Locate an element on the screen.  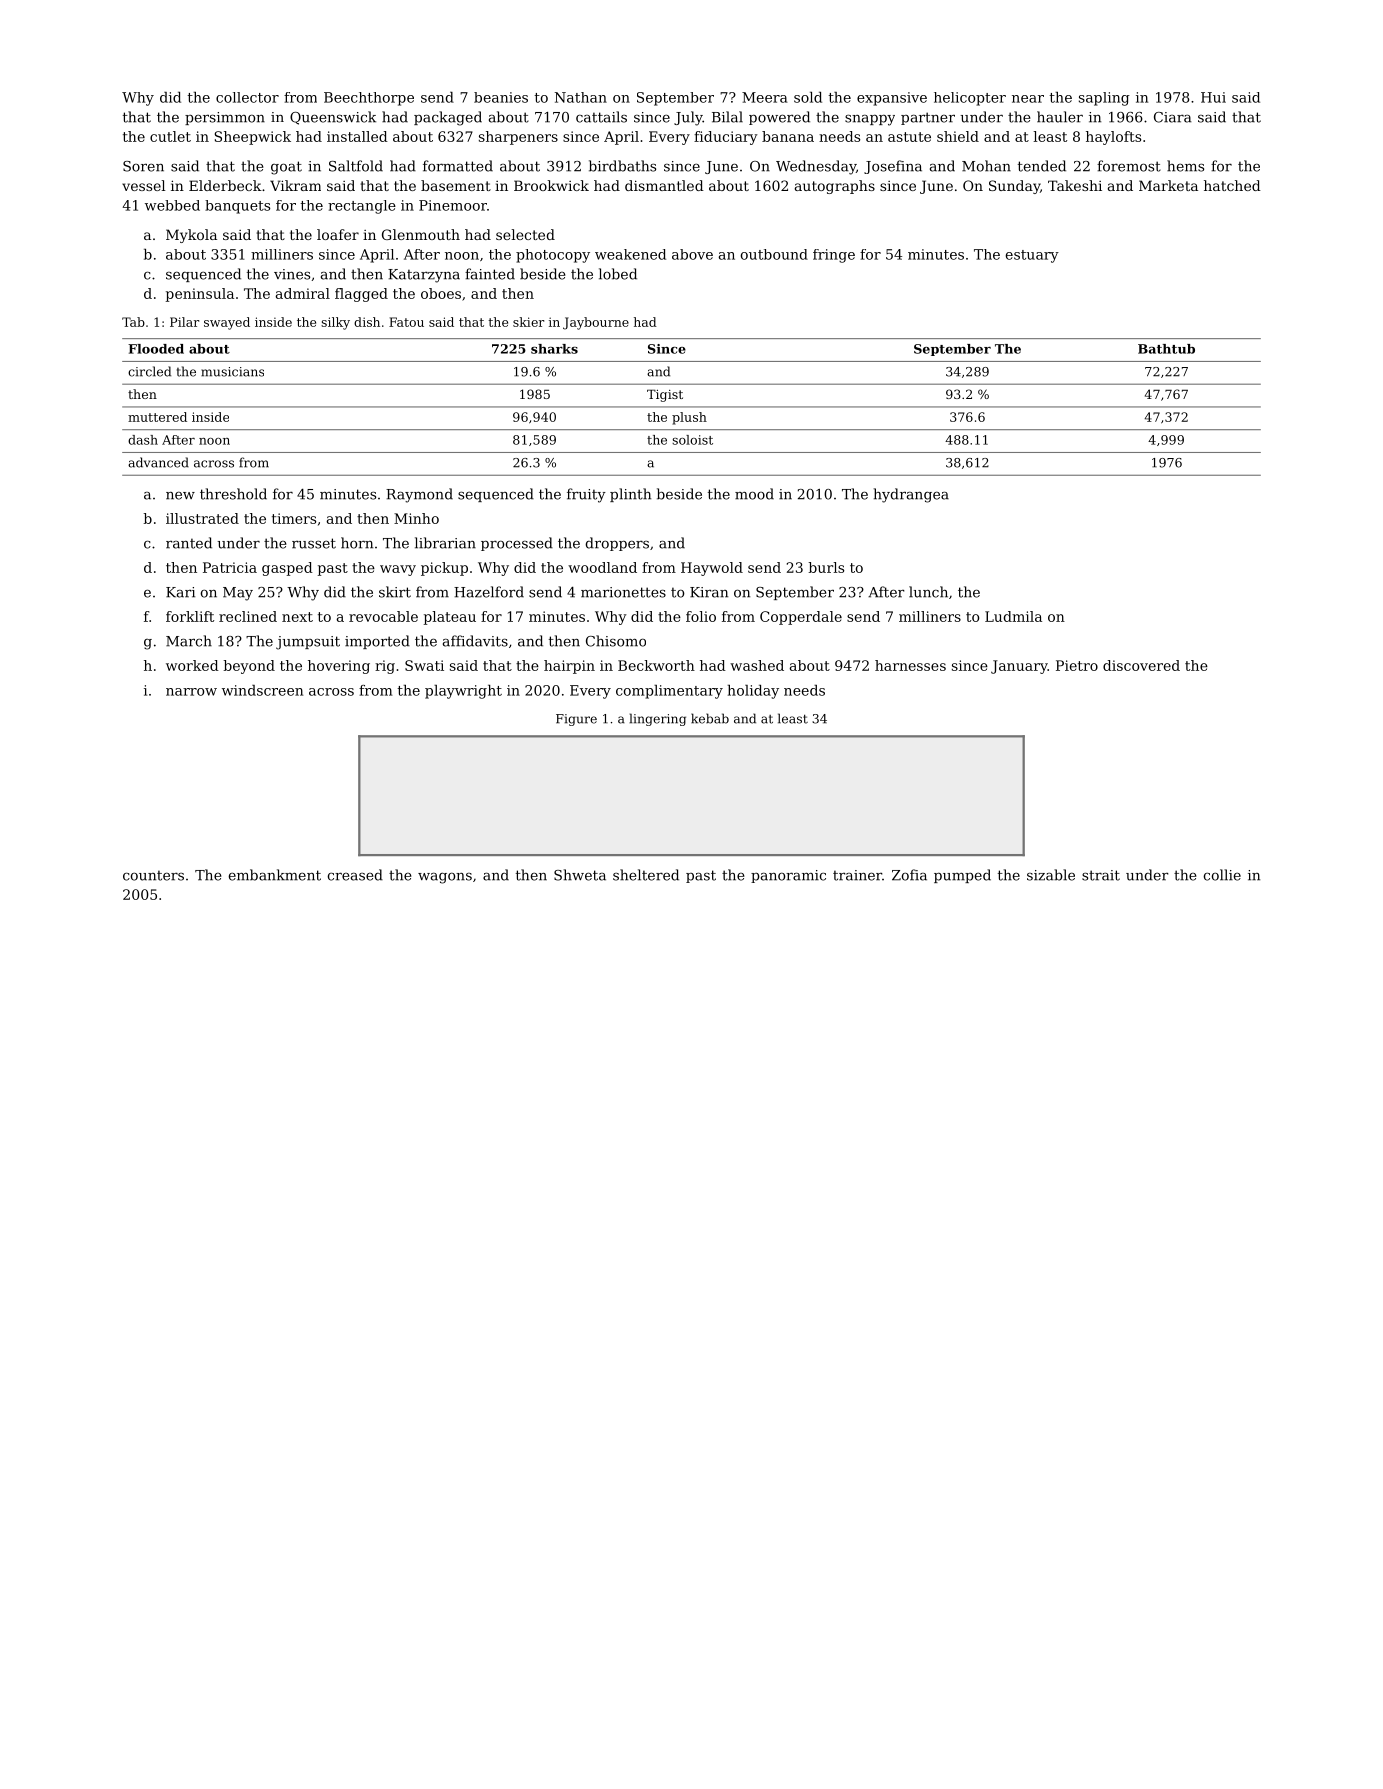
Figure is located at coordinates (576, 720).
